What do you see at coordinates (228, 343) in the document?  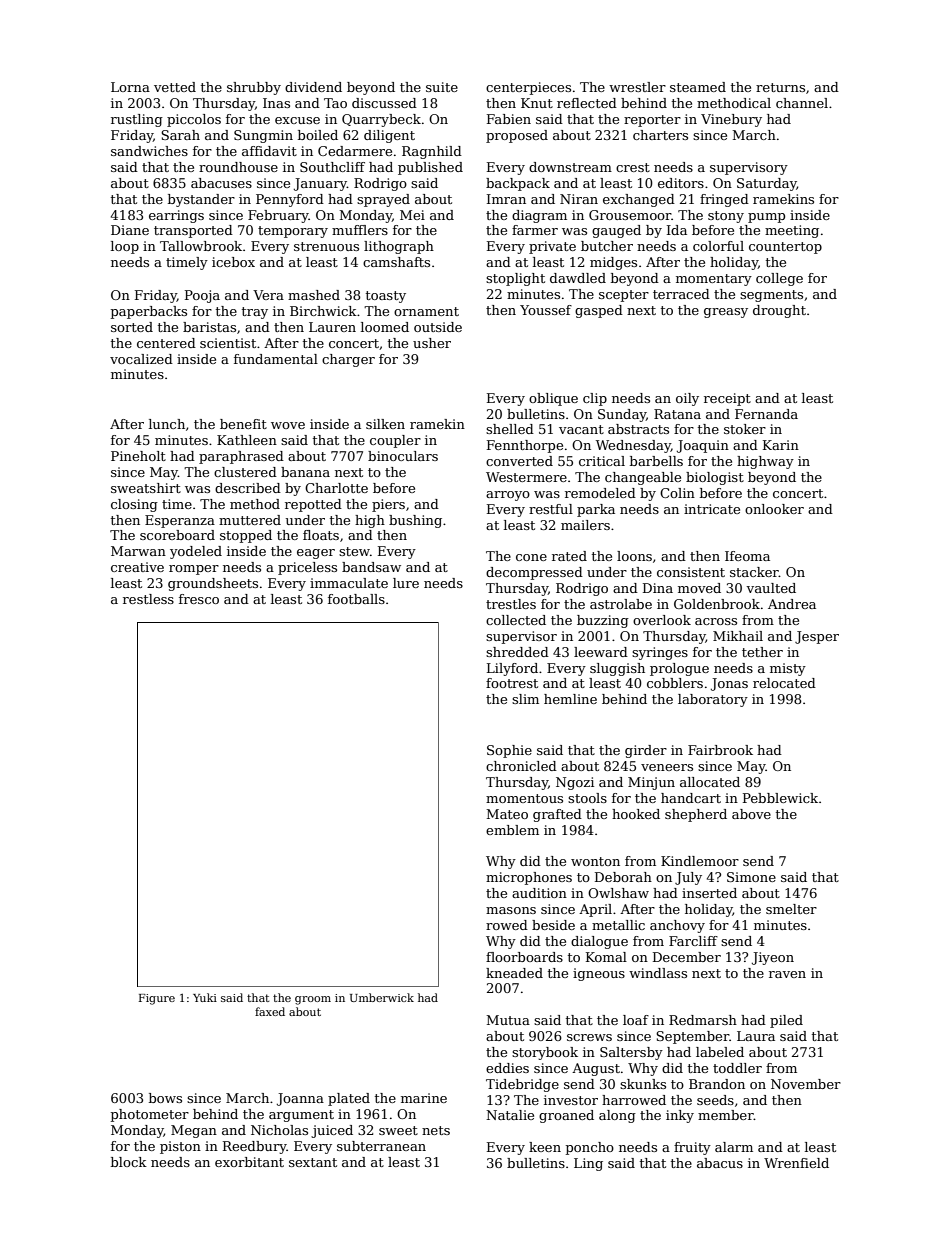 I see `scientist` at bounding box center [228, 343].
